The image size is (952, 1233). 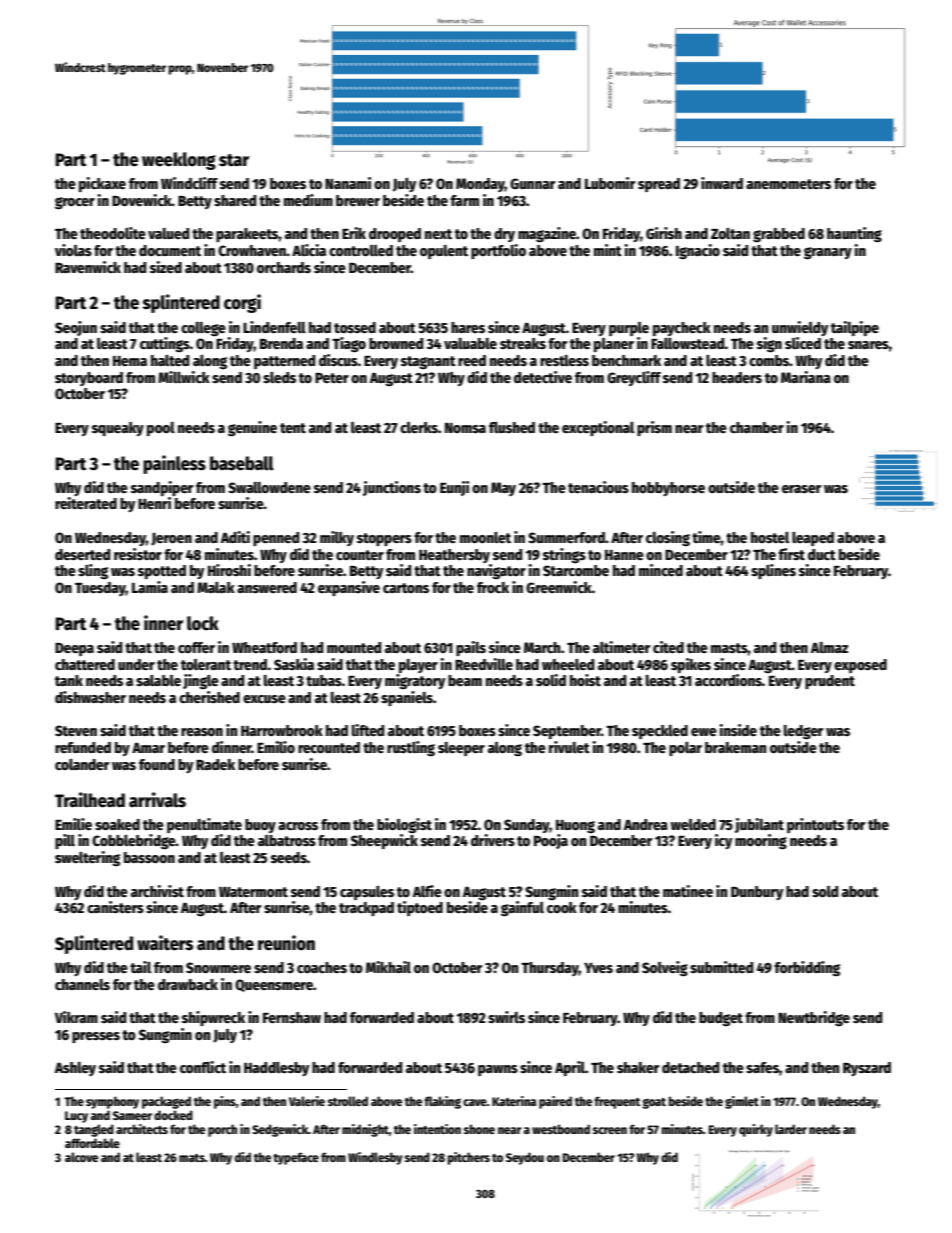 I want to click on farm, so click(x=464, y=200).
